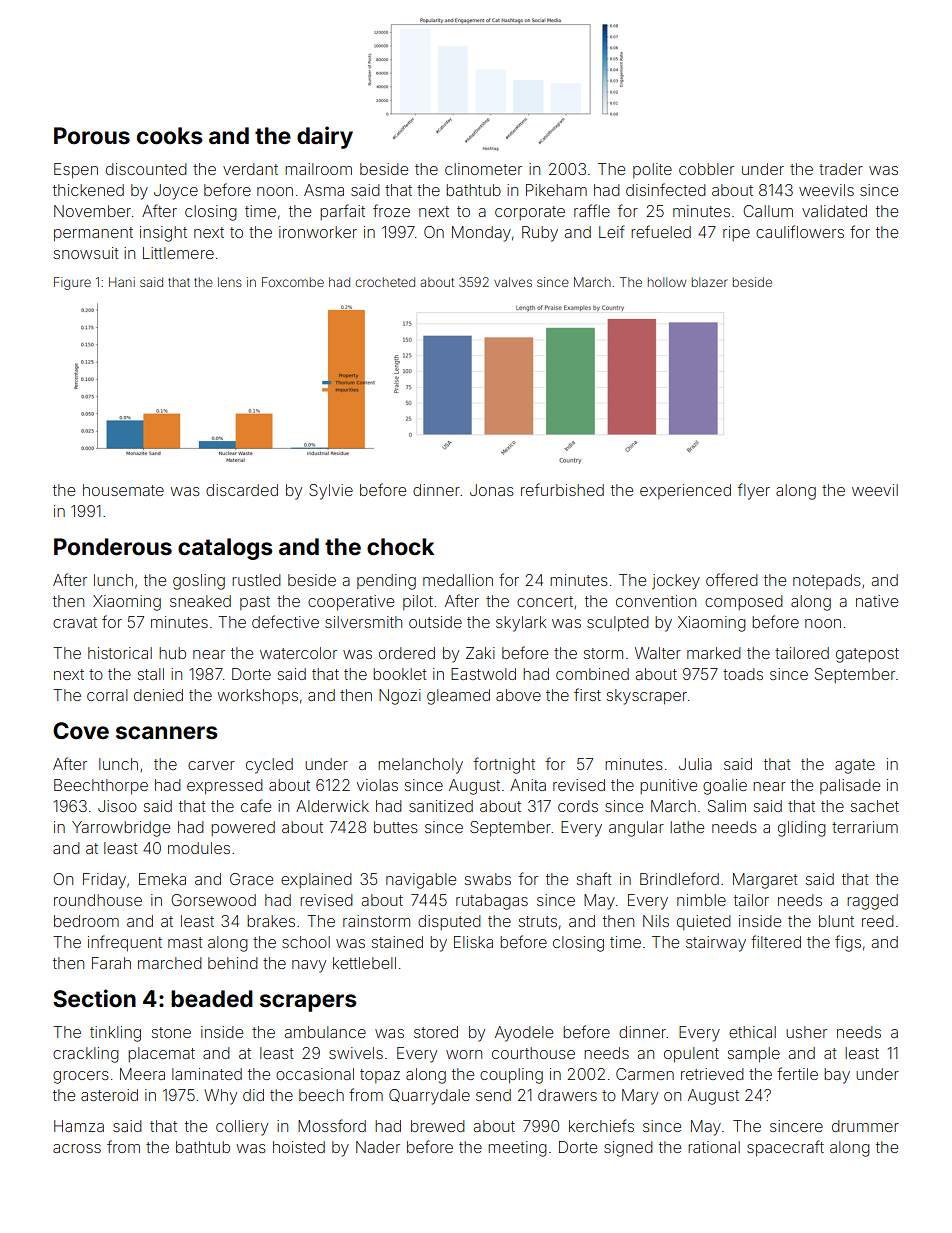 The width and height of the screenshot is (952, 1233). What do you see at coordinates (299, 1147) in the screenshot?
I see `hoisted` at bounding box center [299, 1147].
